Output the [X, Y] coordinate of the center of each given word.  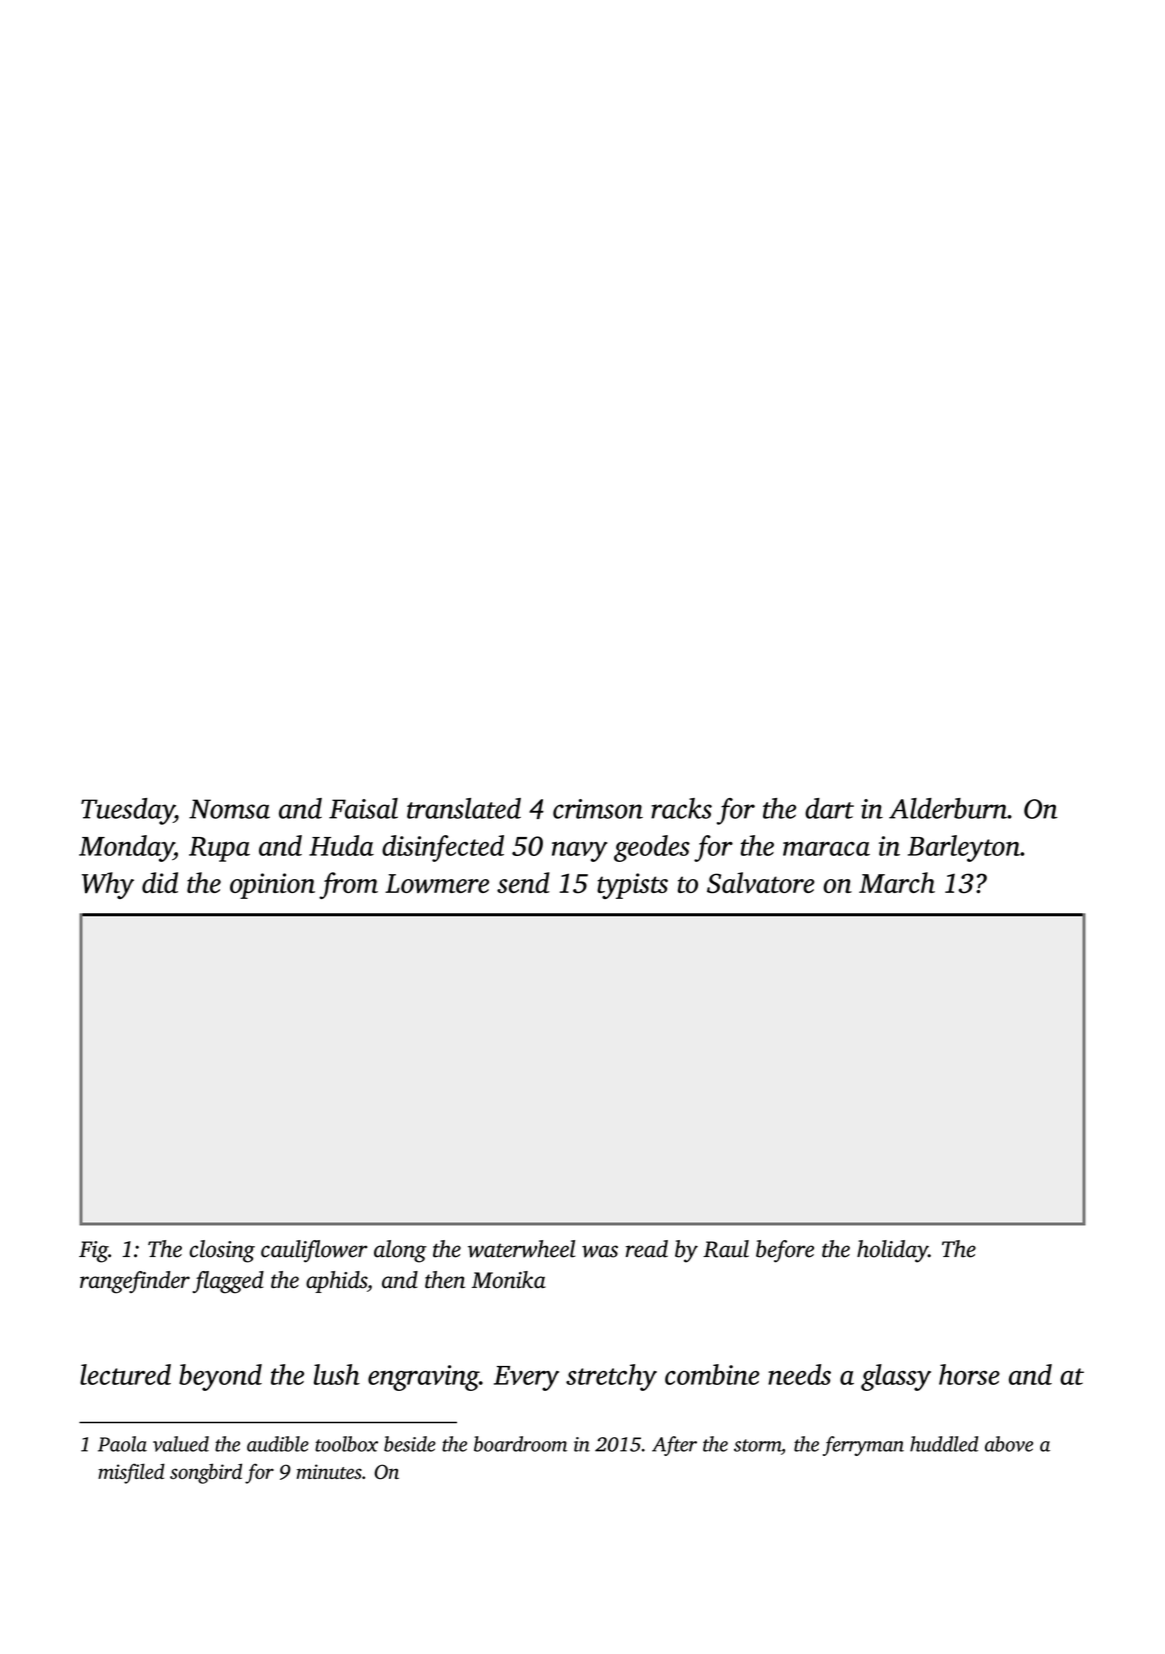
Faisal [363, 808]
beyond [220, 1377]
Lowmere [437, 883]
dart [829, 808]
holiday [892, 1251]
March [897, 882]
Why [108, 885]
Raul [726, 1249]
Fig [93, 1252]
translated [464, 808]
